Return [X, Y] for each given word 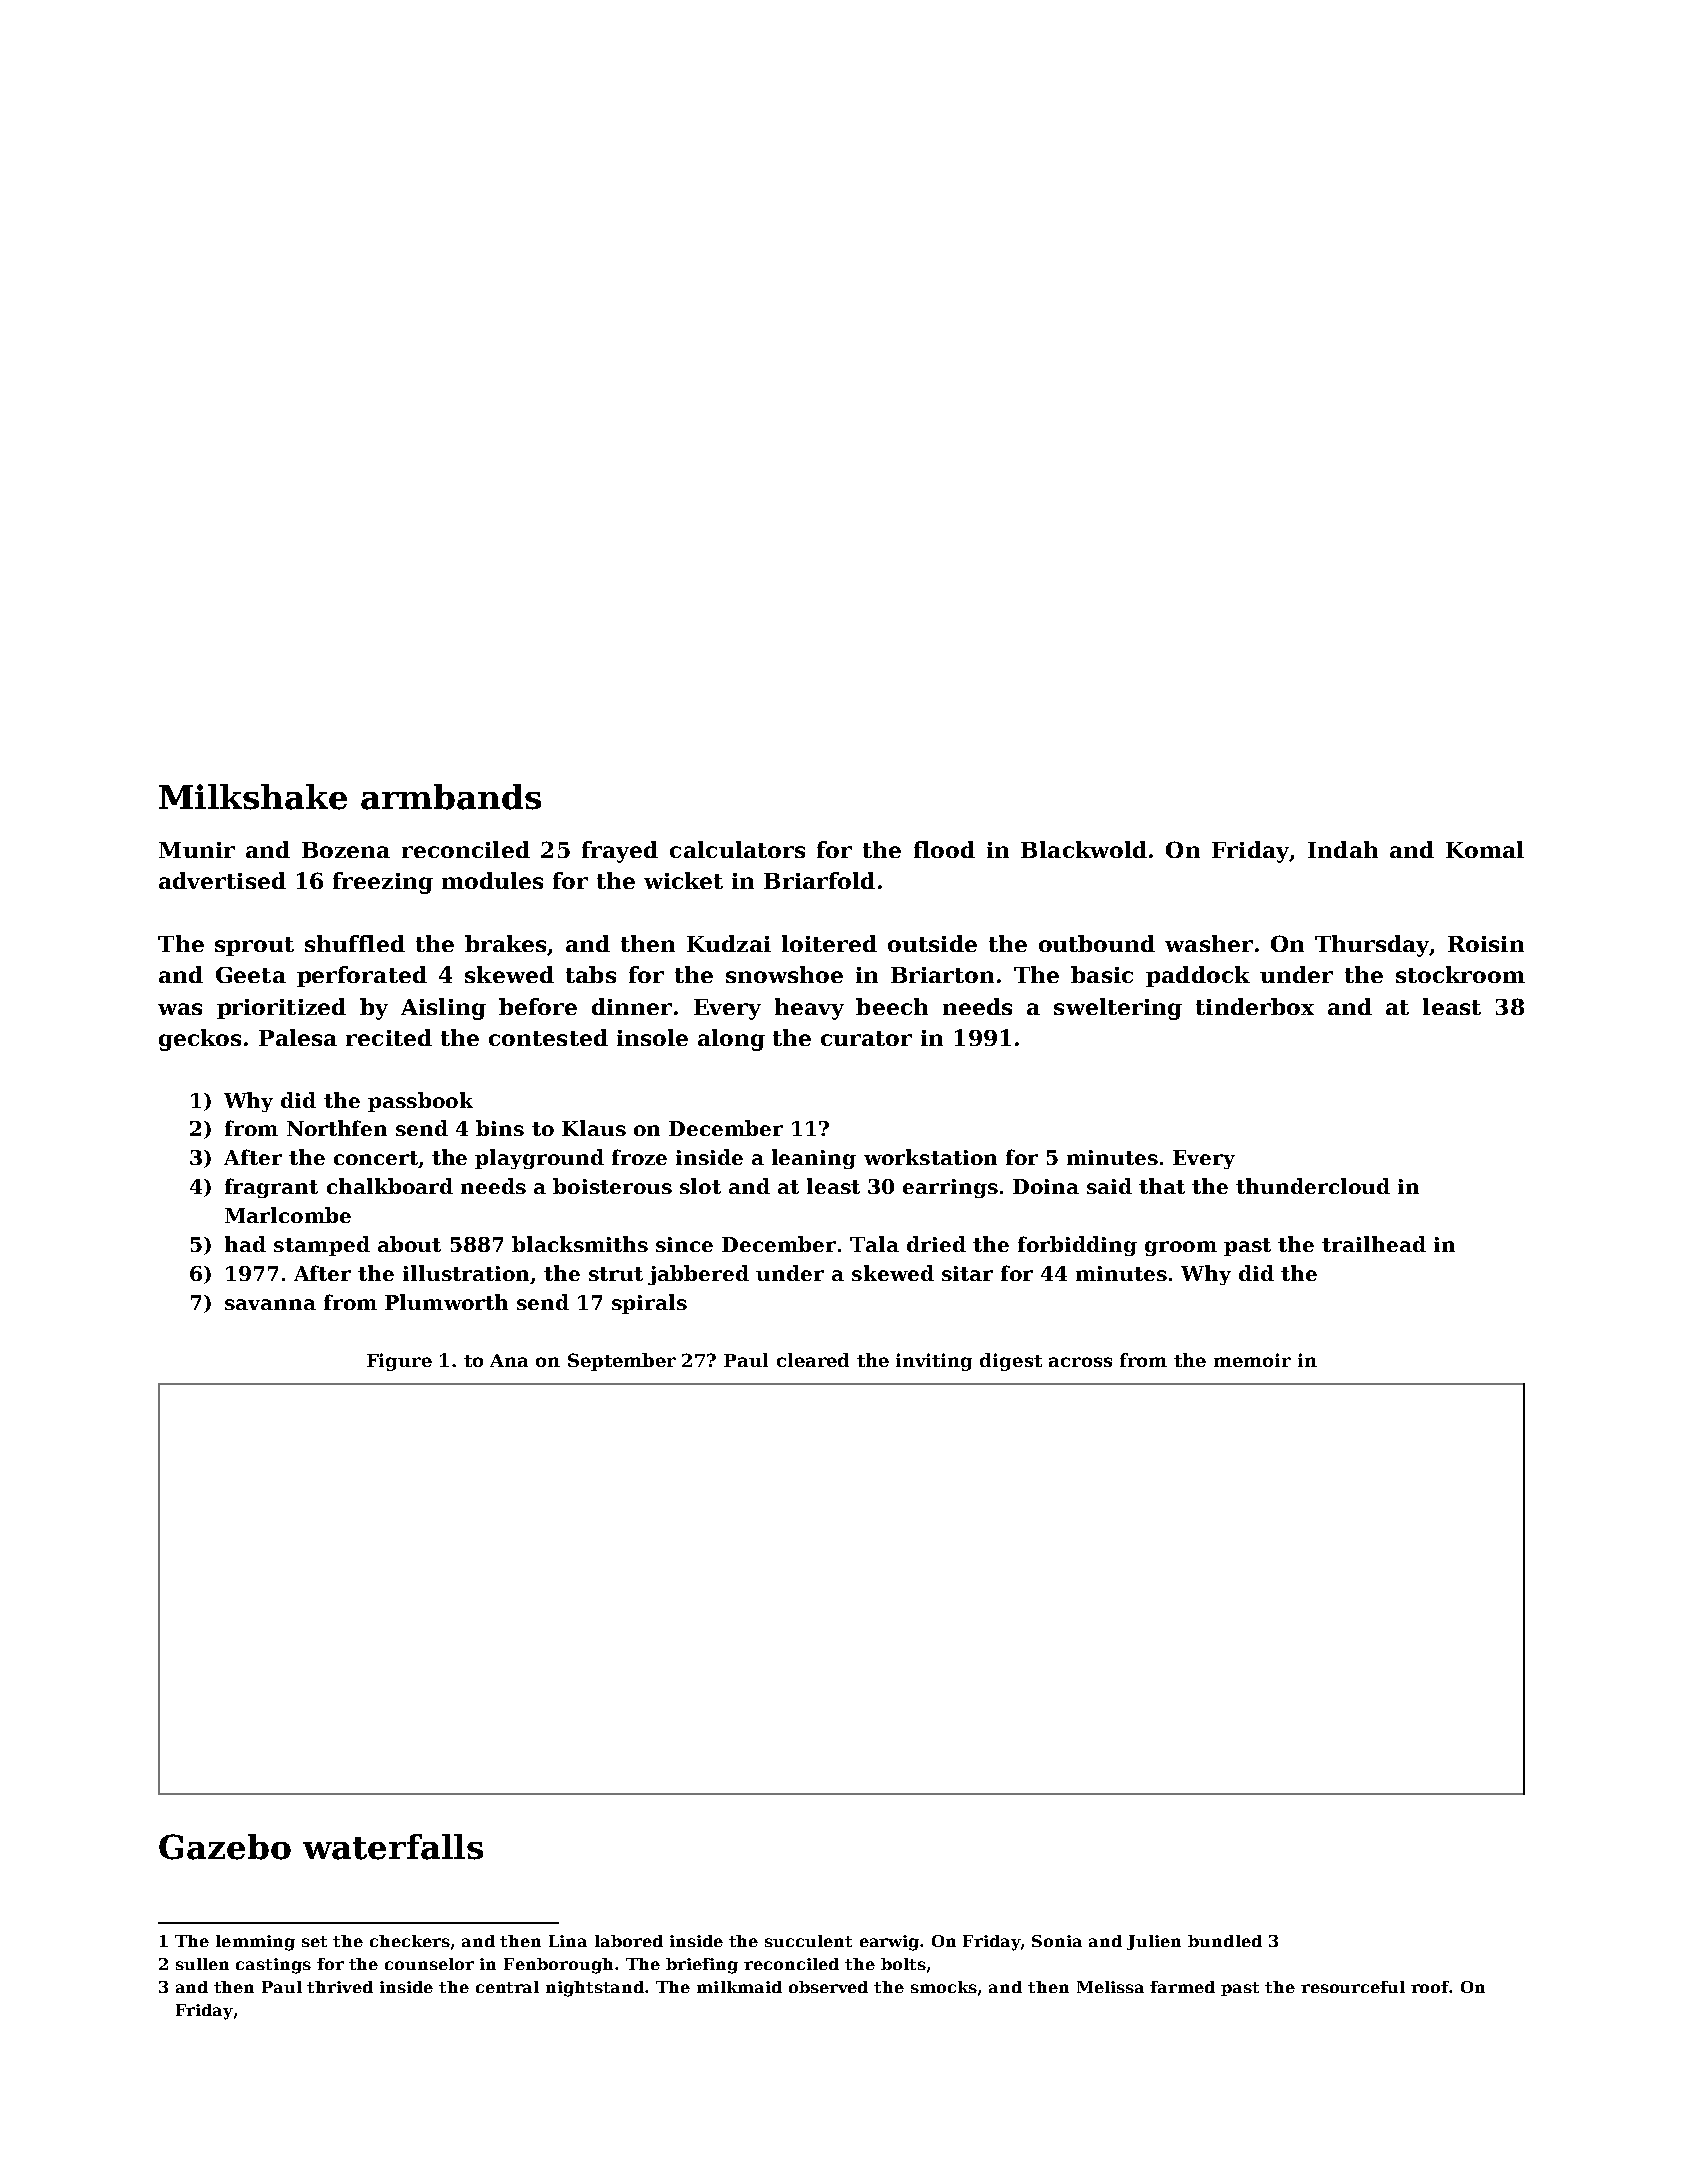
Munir [197, 850]
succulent [808, 1941]
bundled [1225, 1941]
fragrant [271, 1188]
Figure [399, 1362]
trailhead [1374, 1244]
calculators [737, 849]
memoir [1252, 1360]
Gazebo [225, 1847]
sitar [967, 1273]
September [622, 1362]
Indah [1343, 849]
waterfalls [393, 1847]
